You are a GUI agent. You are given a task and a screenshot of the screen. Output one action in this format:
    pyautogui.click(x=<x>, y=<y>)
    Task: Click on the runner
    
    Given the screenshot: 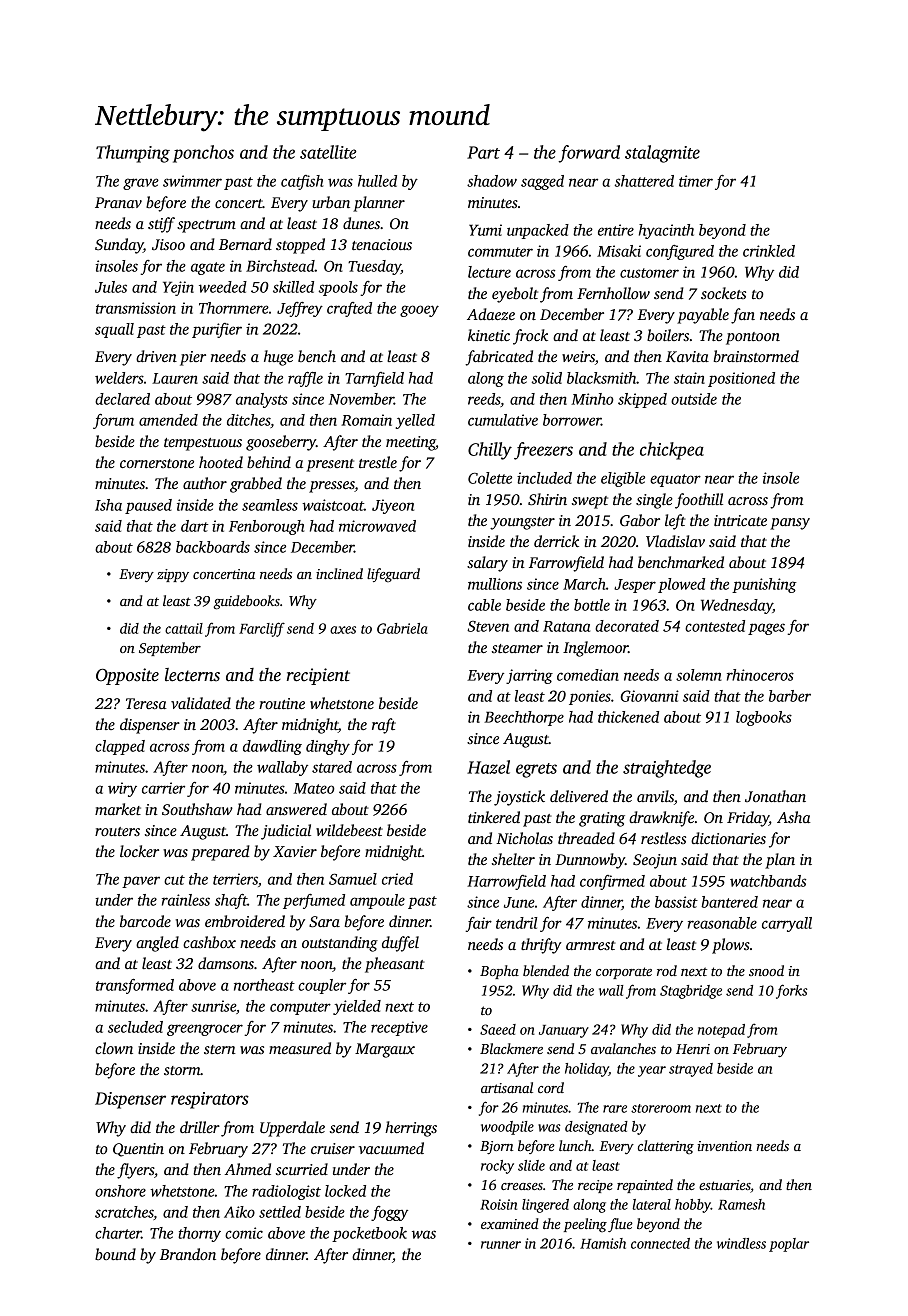 What is the action you would take?
    pyautogui.click(x=501, y=1245)
